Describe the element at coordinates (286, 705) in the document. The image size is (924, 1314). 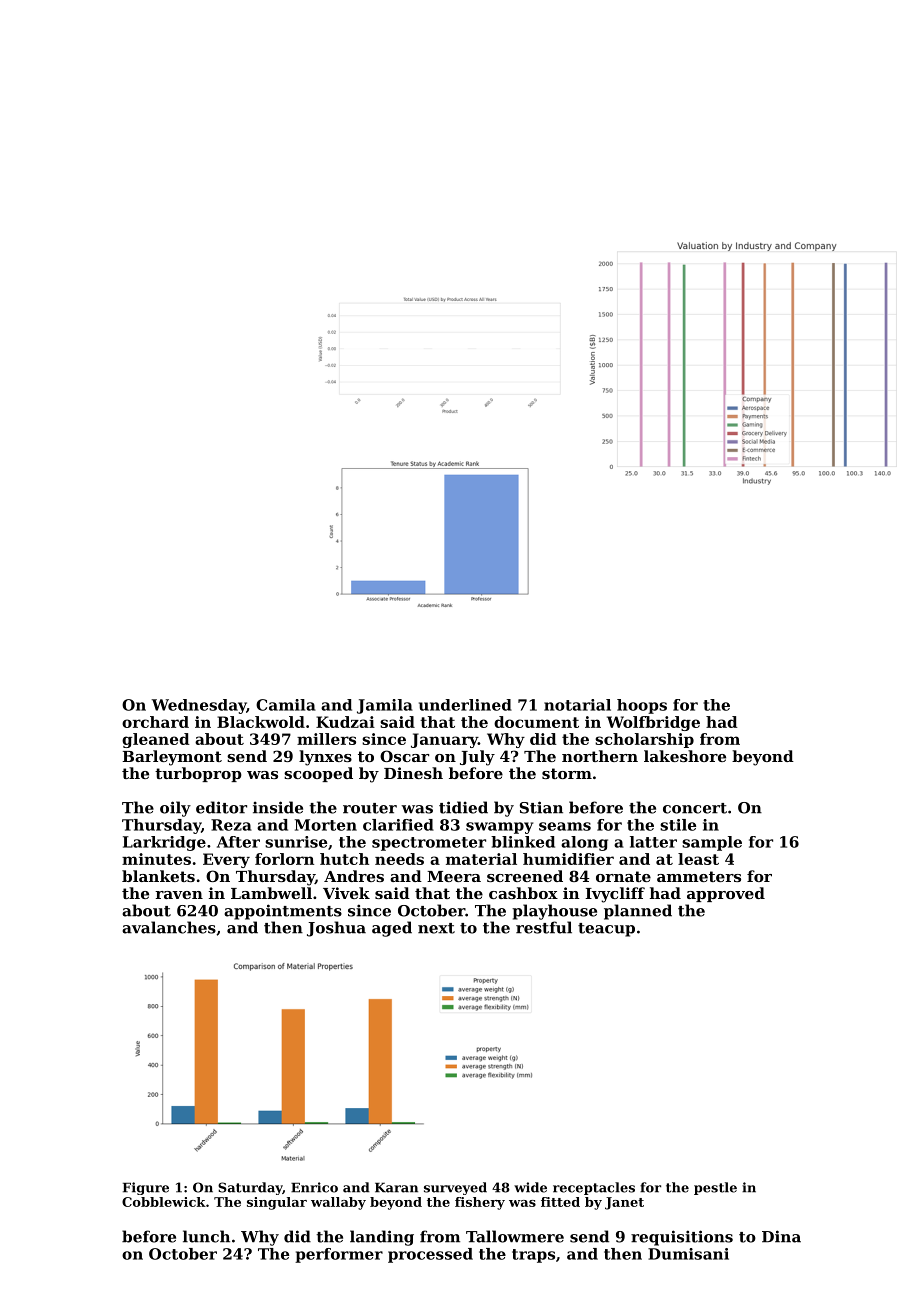
I see `Camila` at that location.
